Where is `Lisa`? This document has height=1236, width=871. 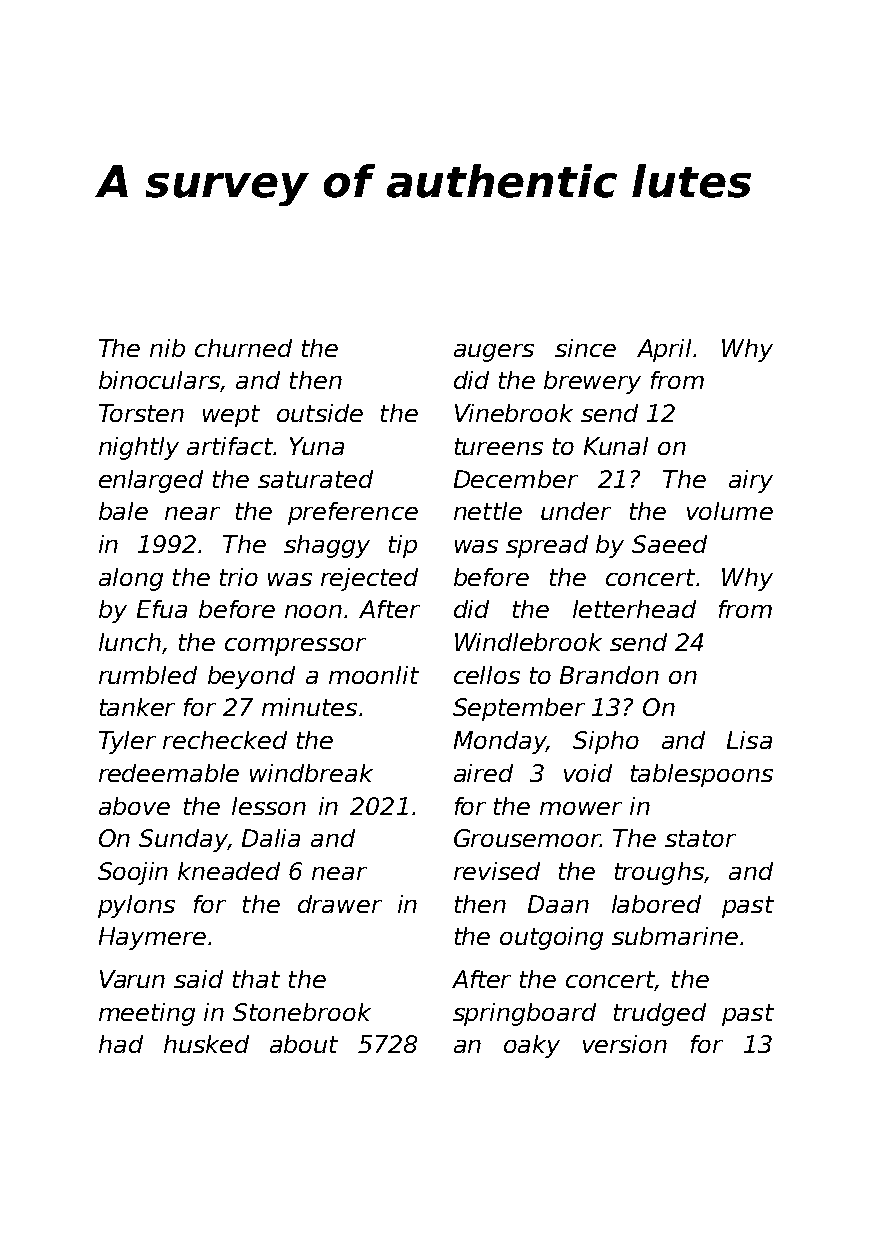
Lisa is located at coordinates (749, 740).
